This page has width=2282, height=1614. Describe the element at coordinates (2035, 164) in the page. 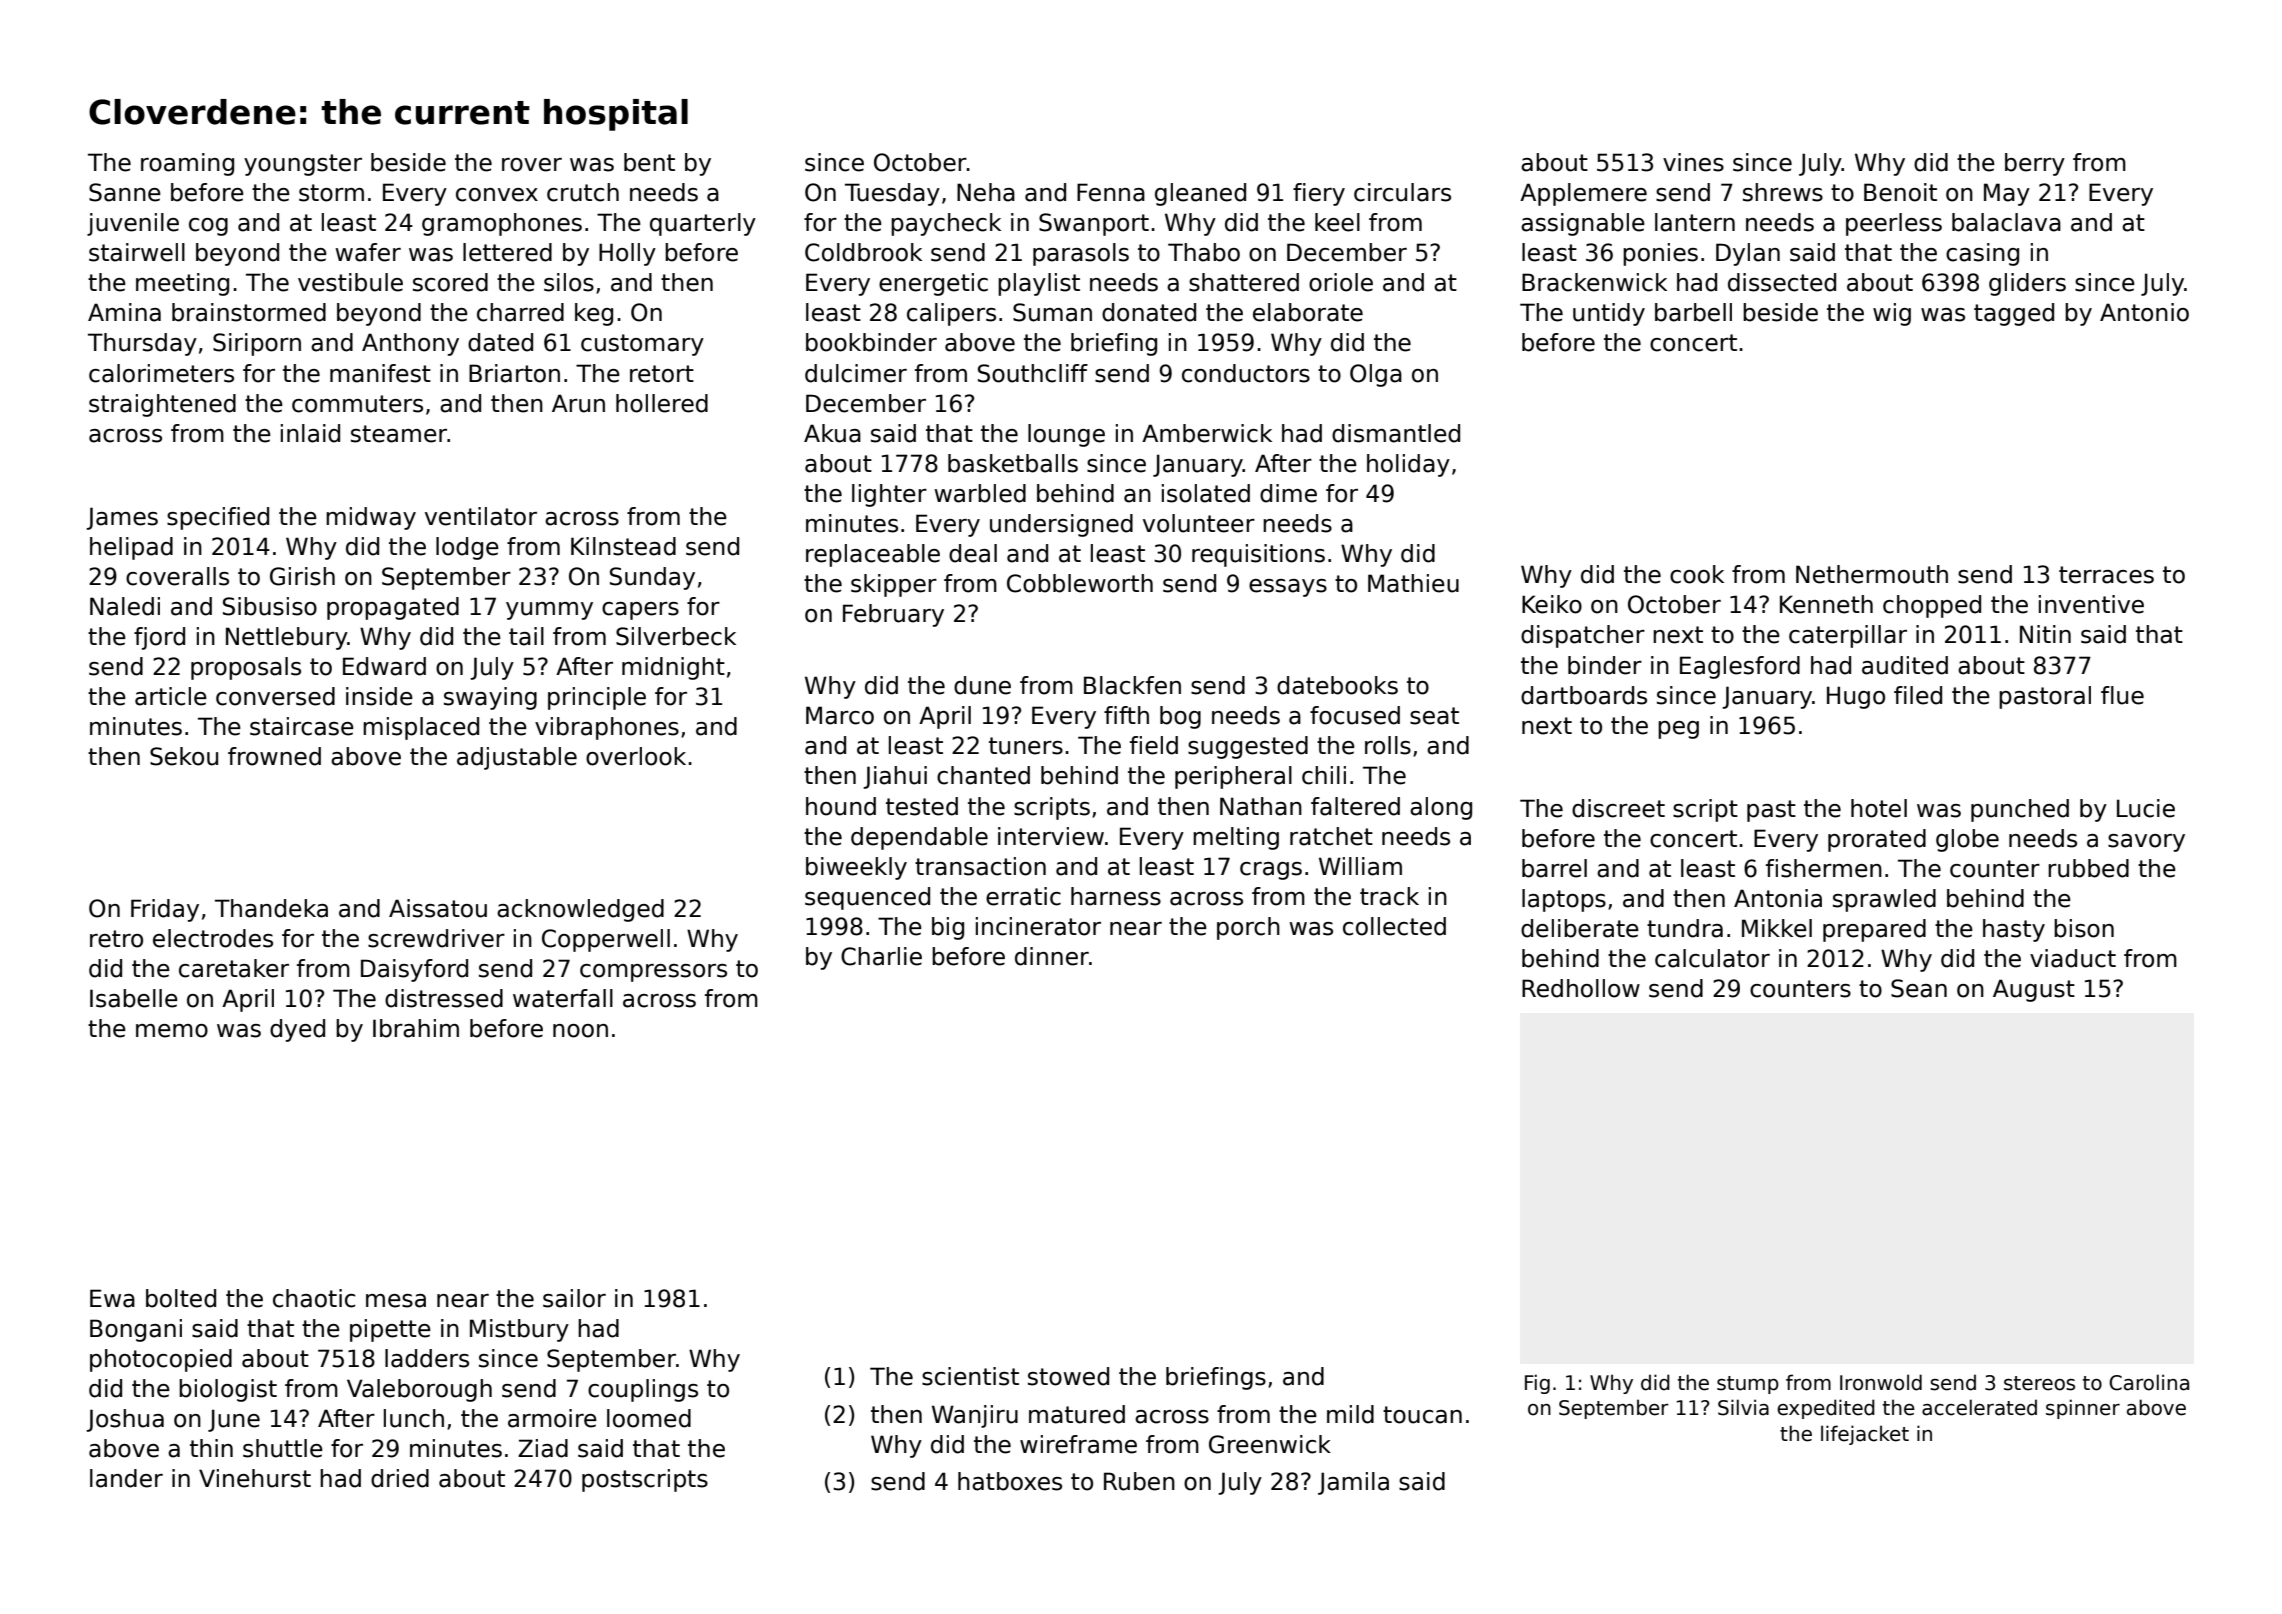

I see `berry` at that location.
